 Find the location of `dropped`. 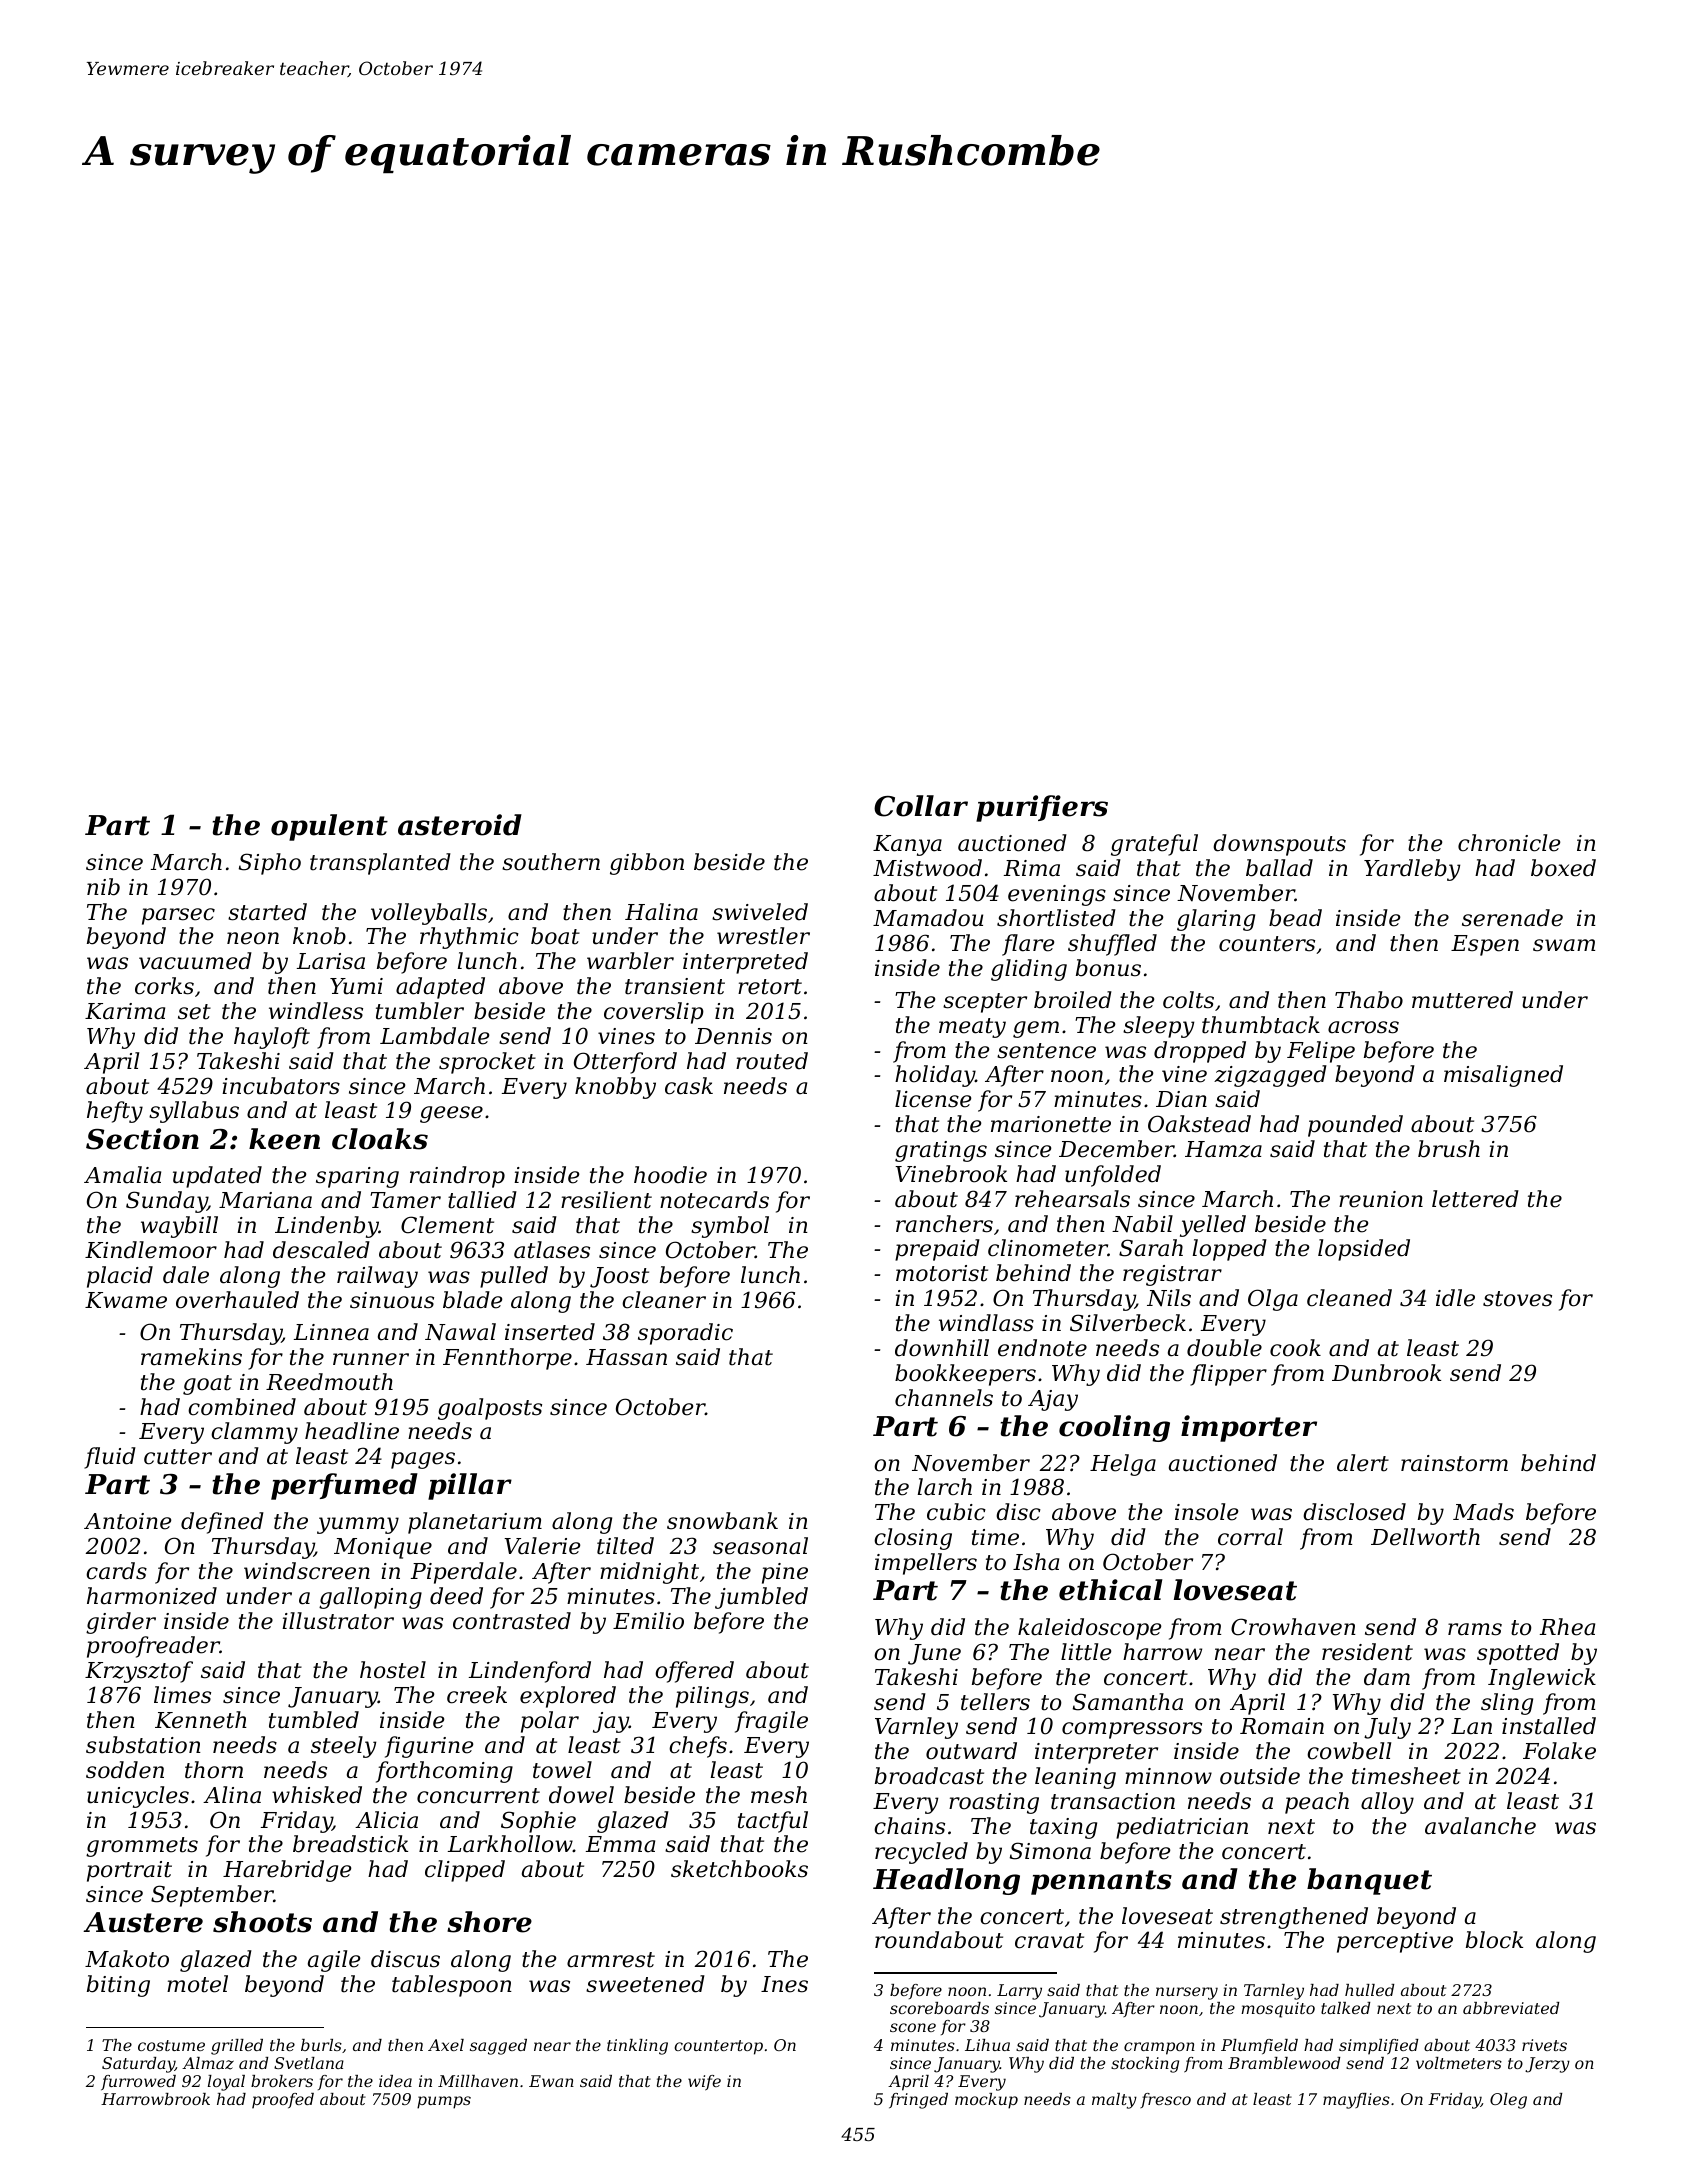

dropped is located at coordinates (1200, 1052).
